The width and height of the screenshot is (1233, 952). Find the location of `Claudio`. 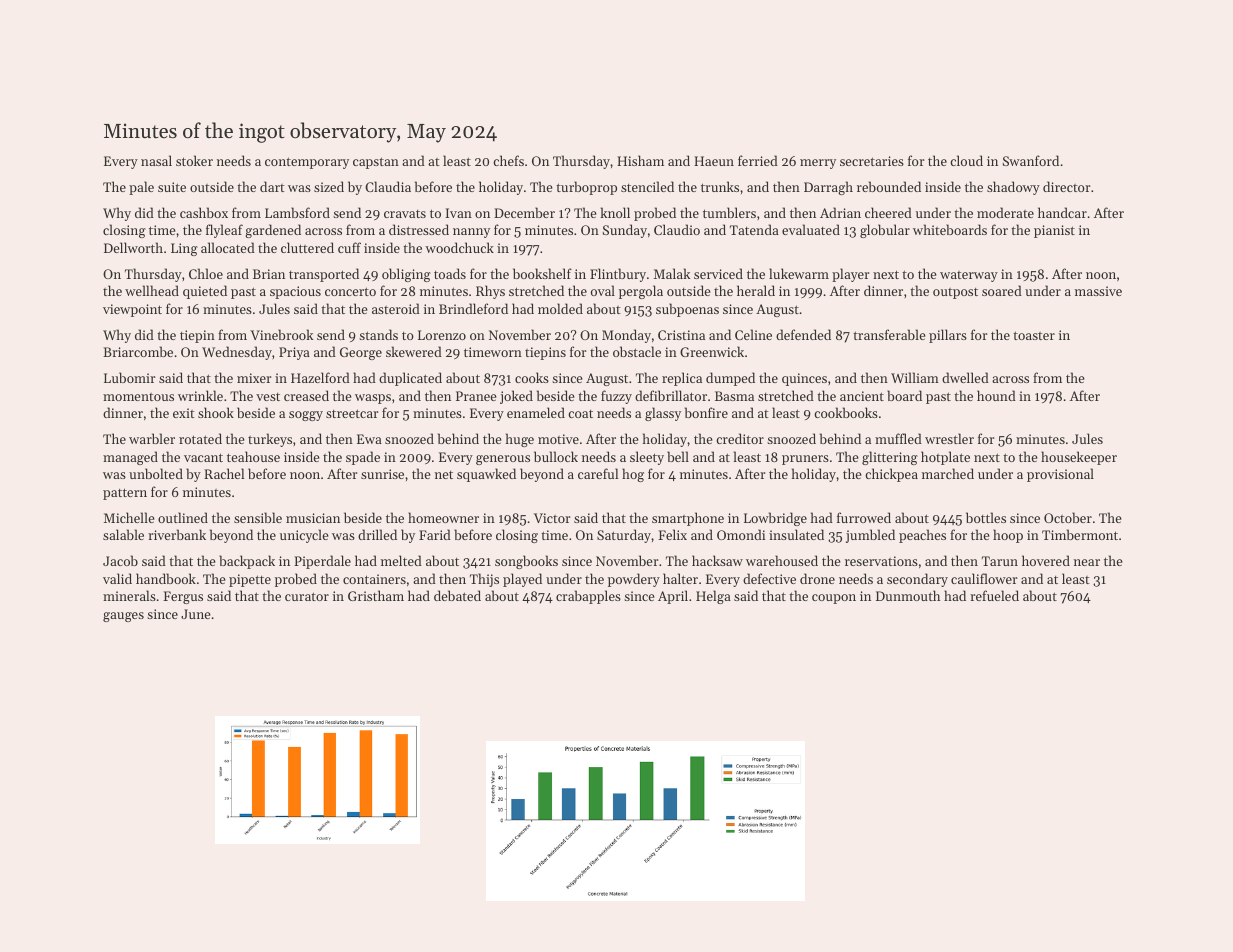

Claudio is located at coordinates (677, 229).
